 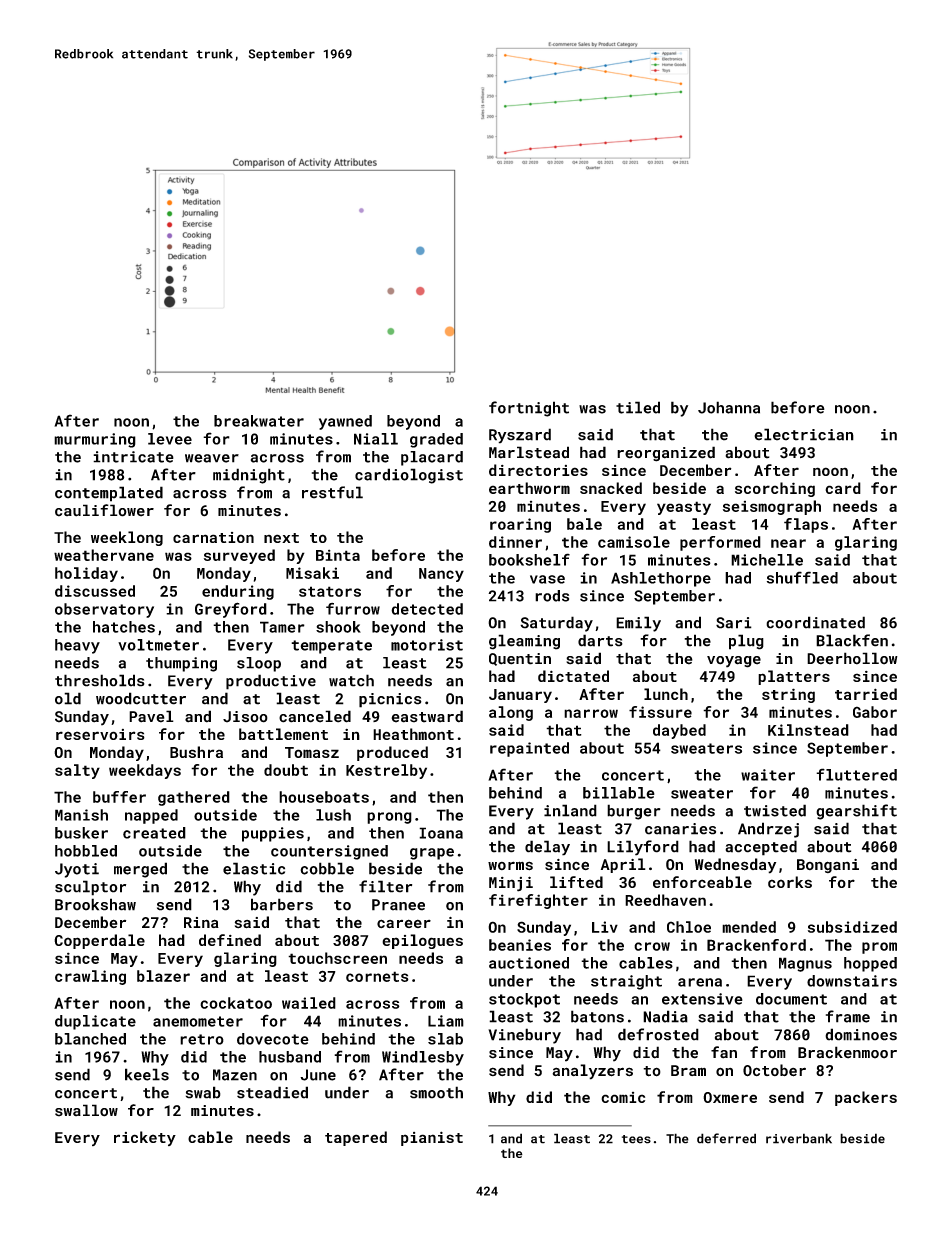 What do you see at coordinates (90, 1039) in the page?
I see `blanched` at bounding box center [90, 1039].
